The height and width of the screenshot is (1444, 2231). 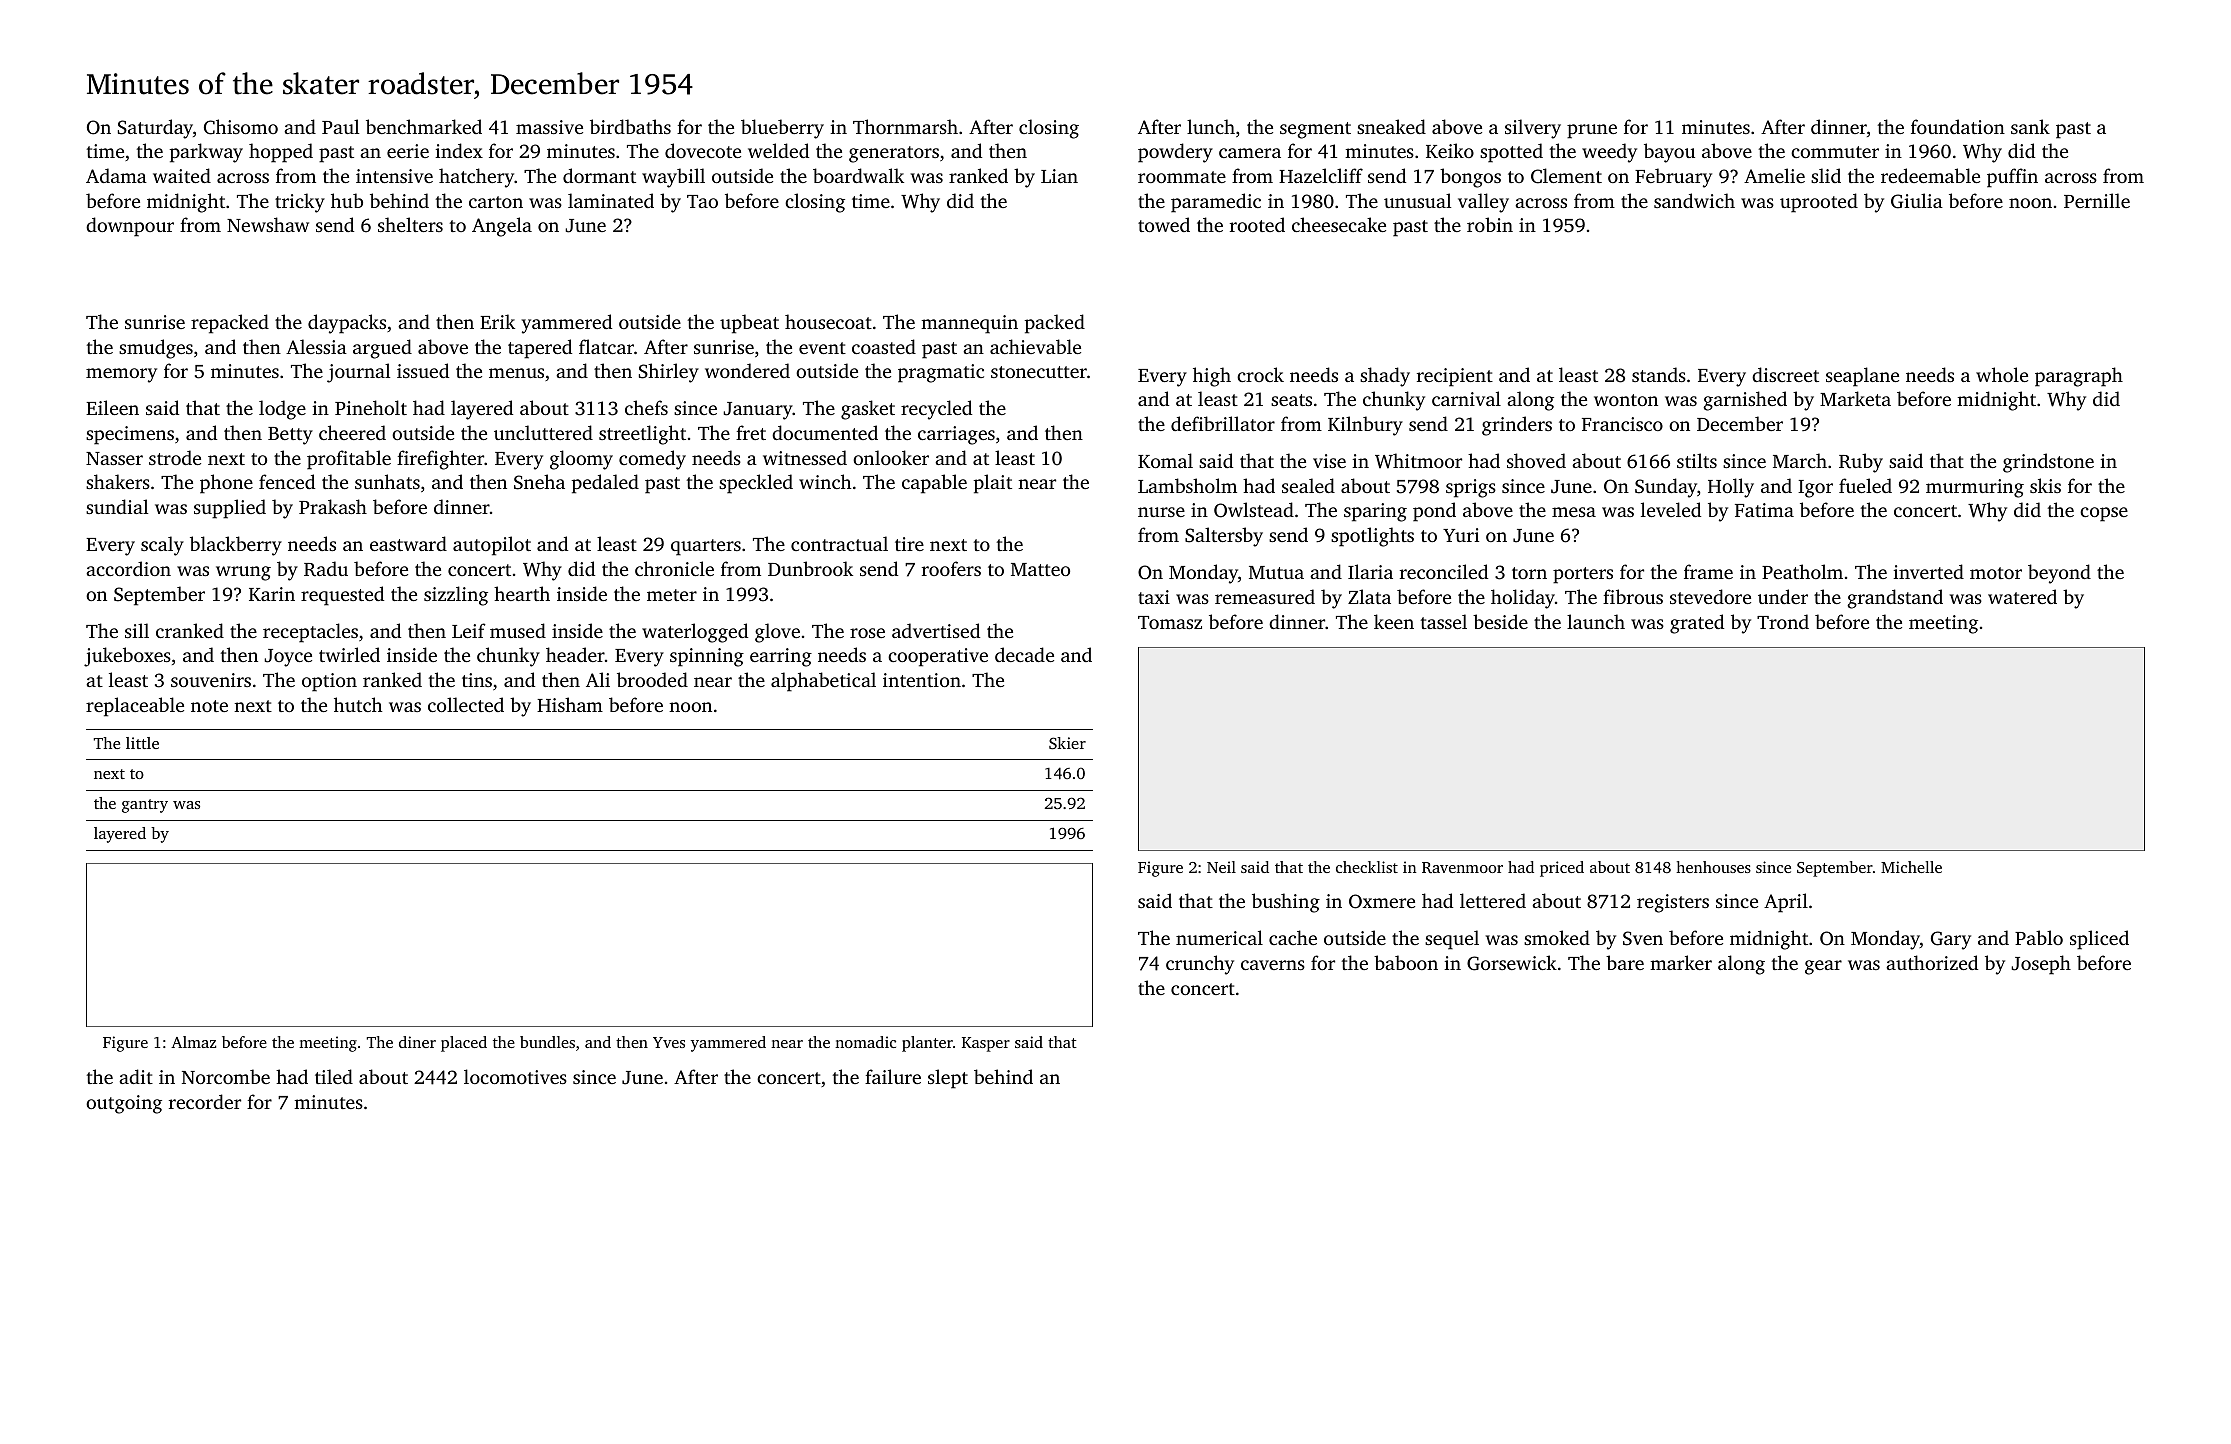 I want to click on souvenirs, so click(x=211, y=680).
